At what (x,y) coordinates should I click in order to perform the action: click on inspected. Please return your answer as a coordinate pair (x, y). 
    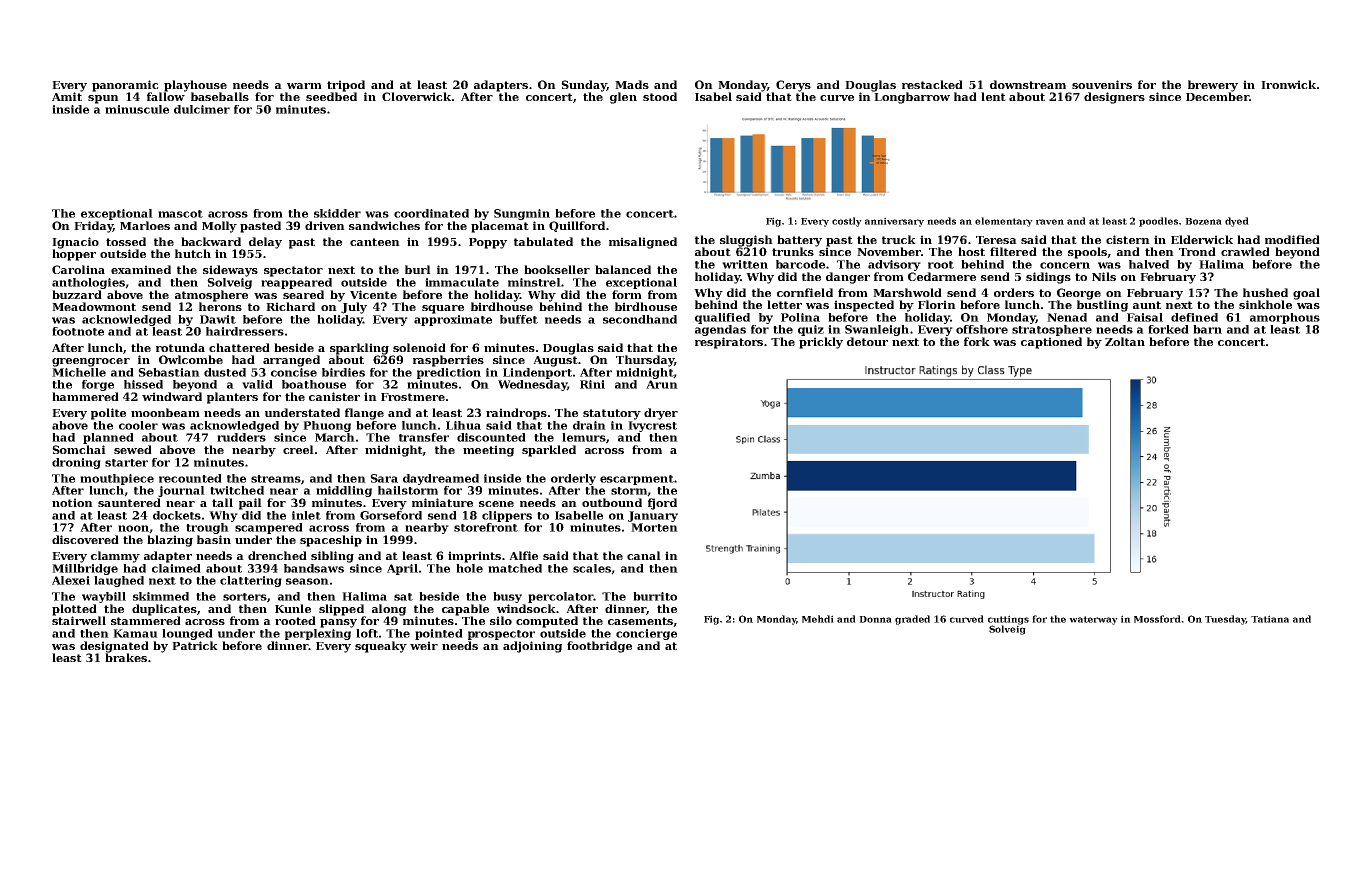
    Looking at the image, I should click on (864, 306).
